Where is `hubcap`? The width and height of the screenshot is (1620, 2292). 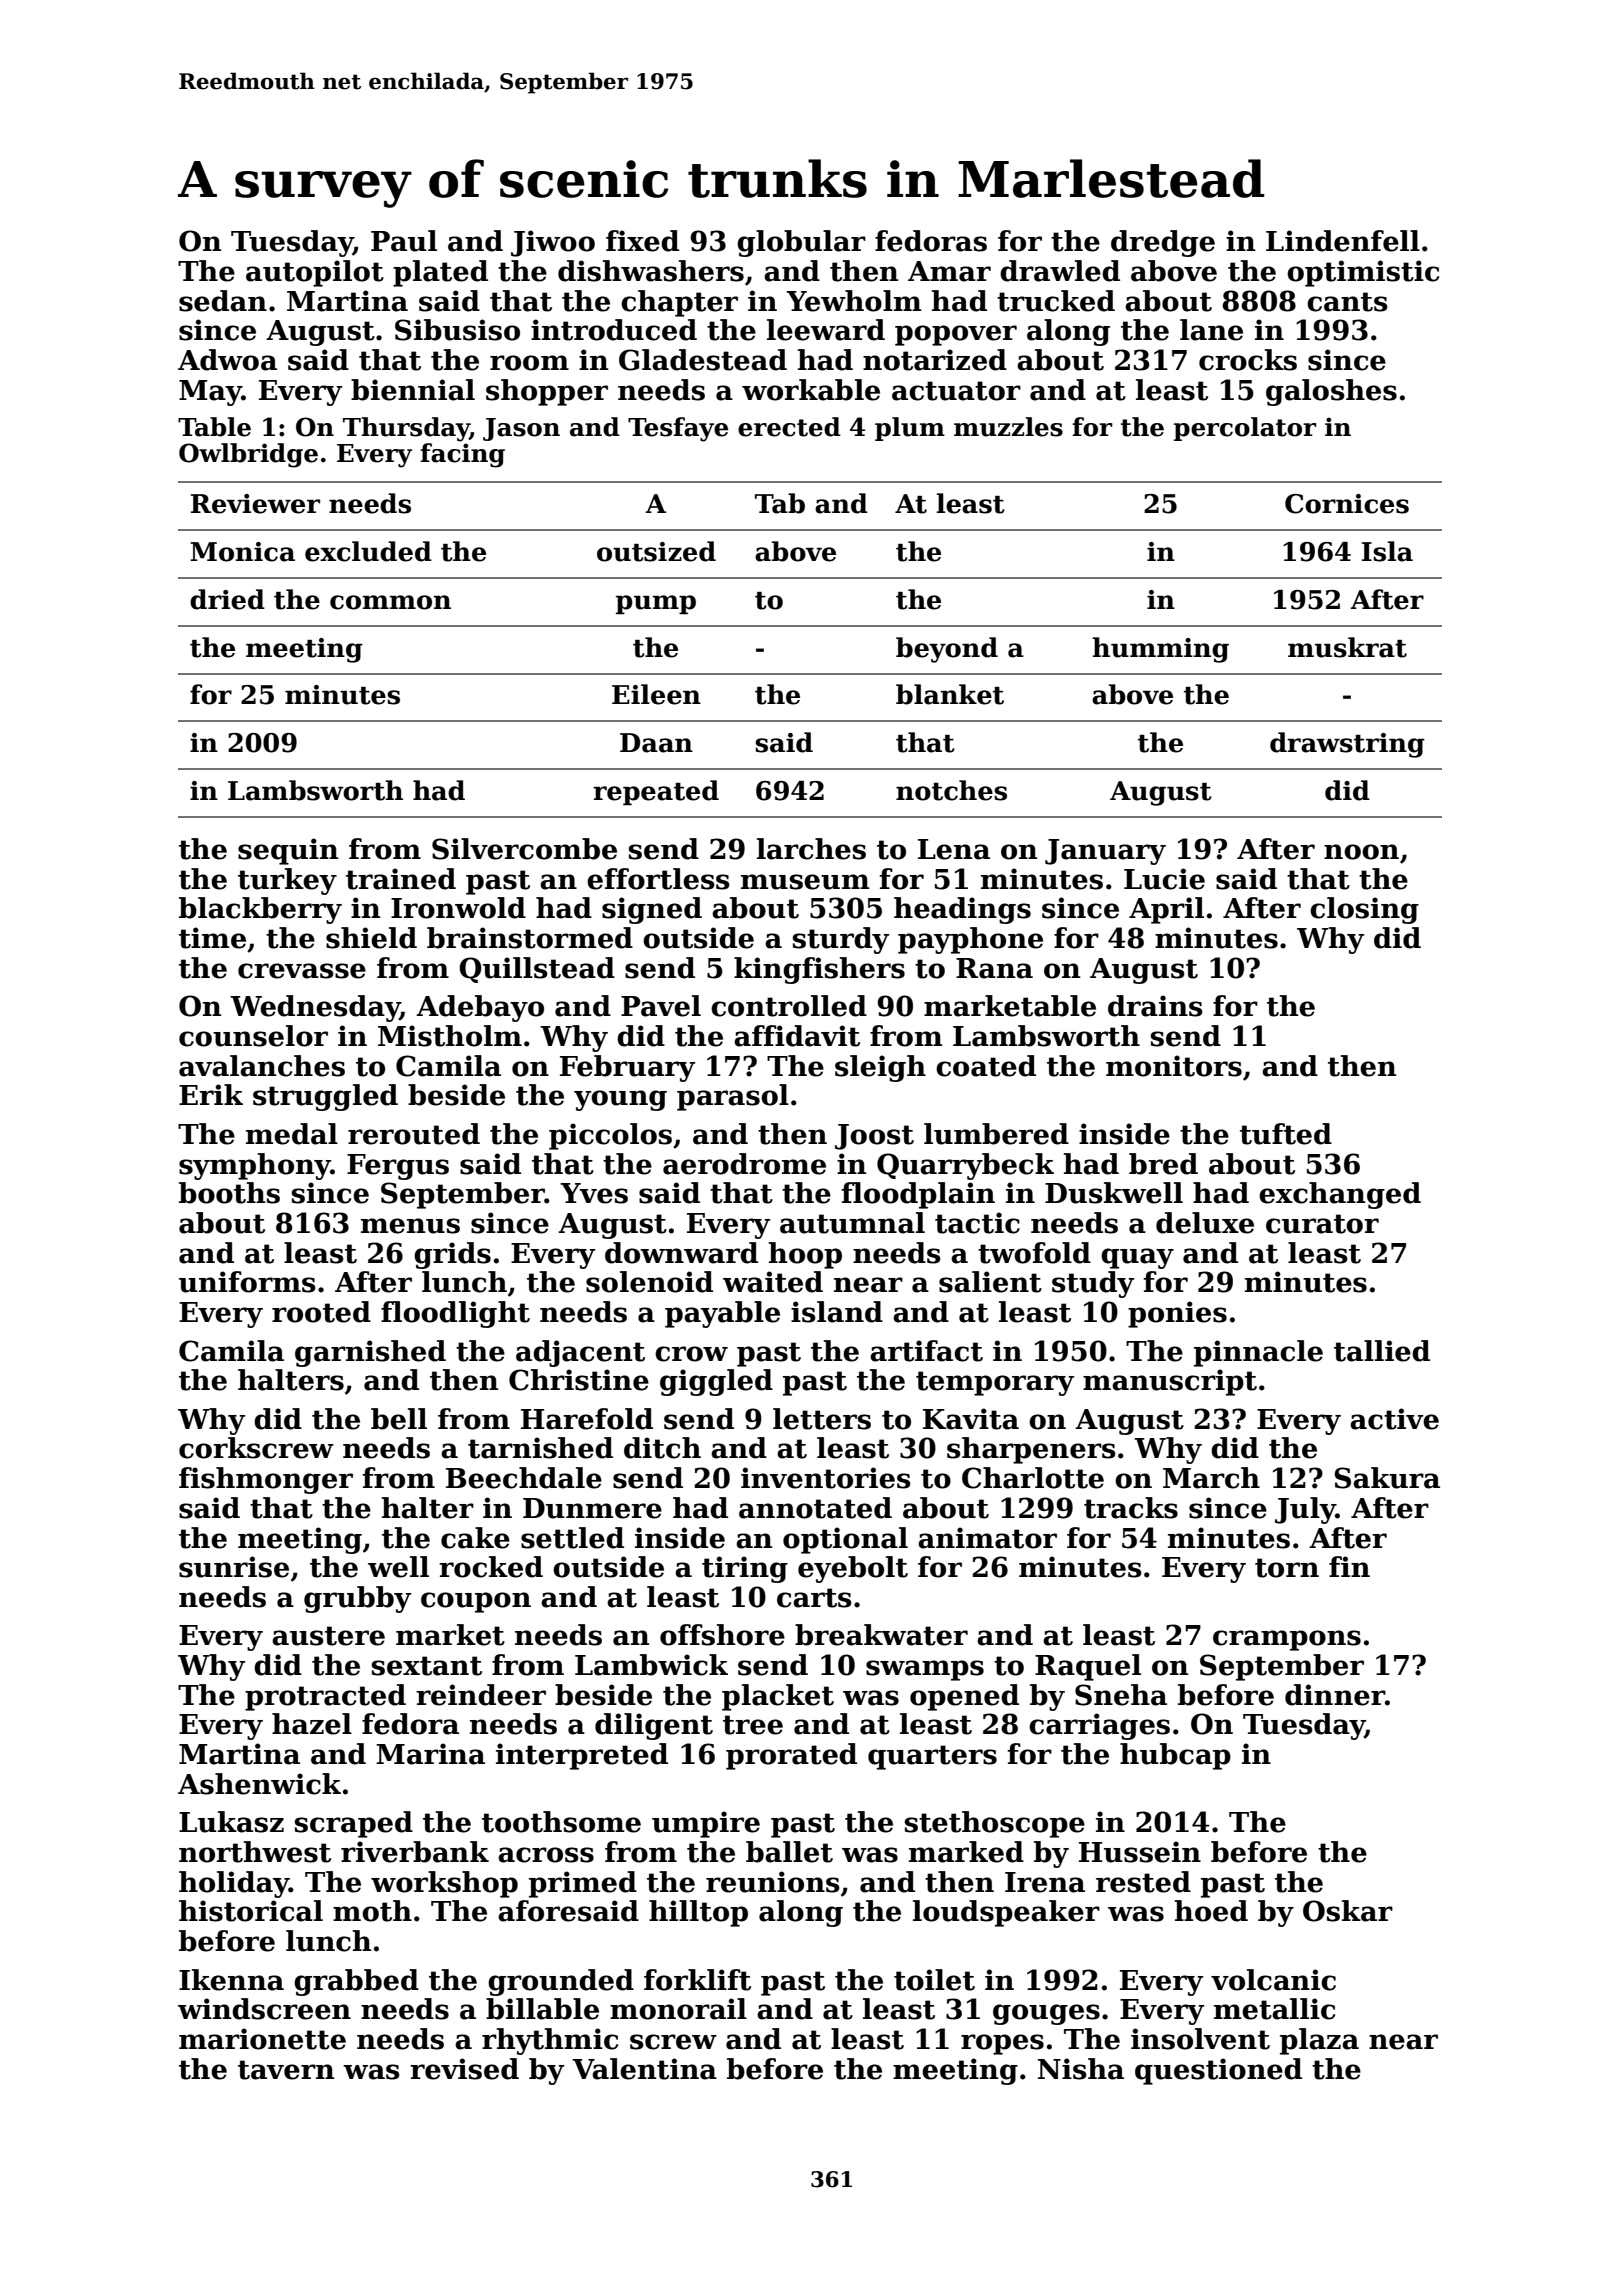
hubcap is located at coordinates (1175, 1756).
